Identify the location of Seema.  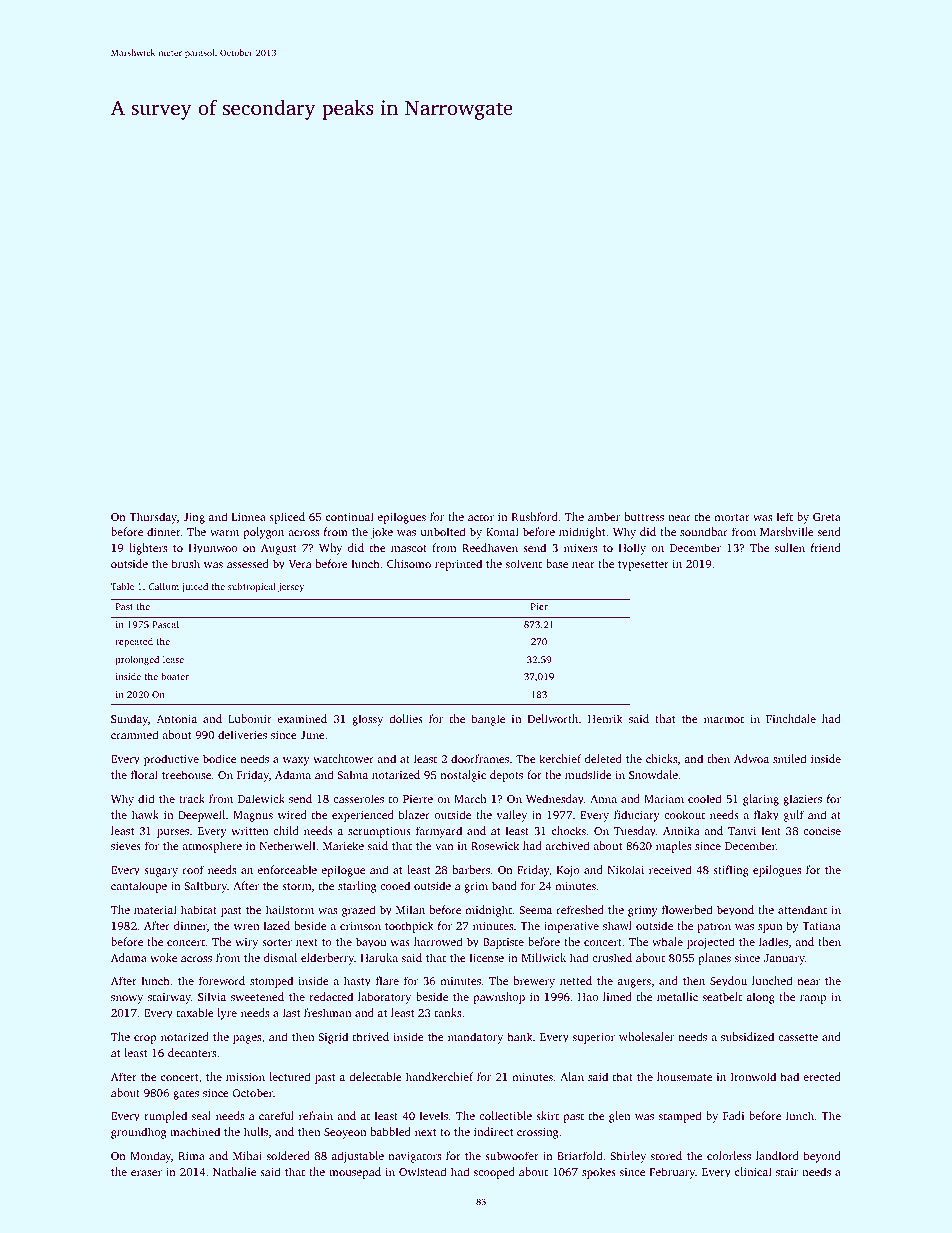
(535, 910).
